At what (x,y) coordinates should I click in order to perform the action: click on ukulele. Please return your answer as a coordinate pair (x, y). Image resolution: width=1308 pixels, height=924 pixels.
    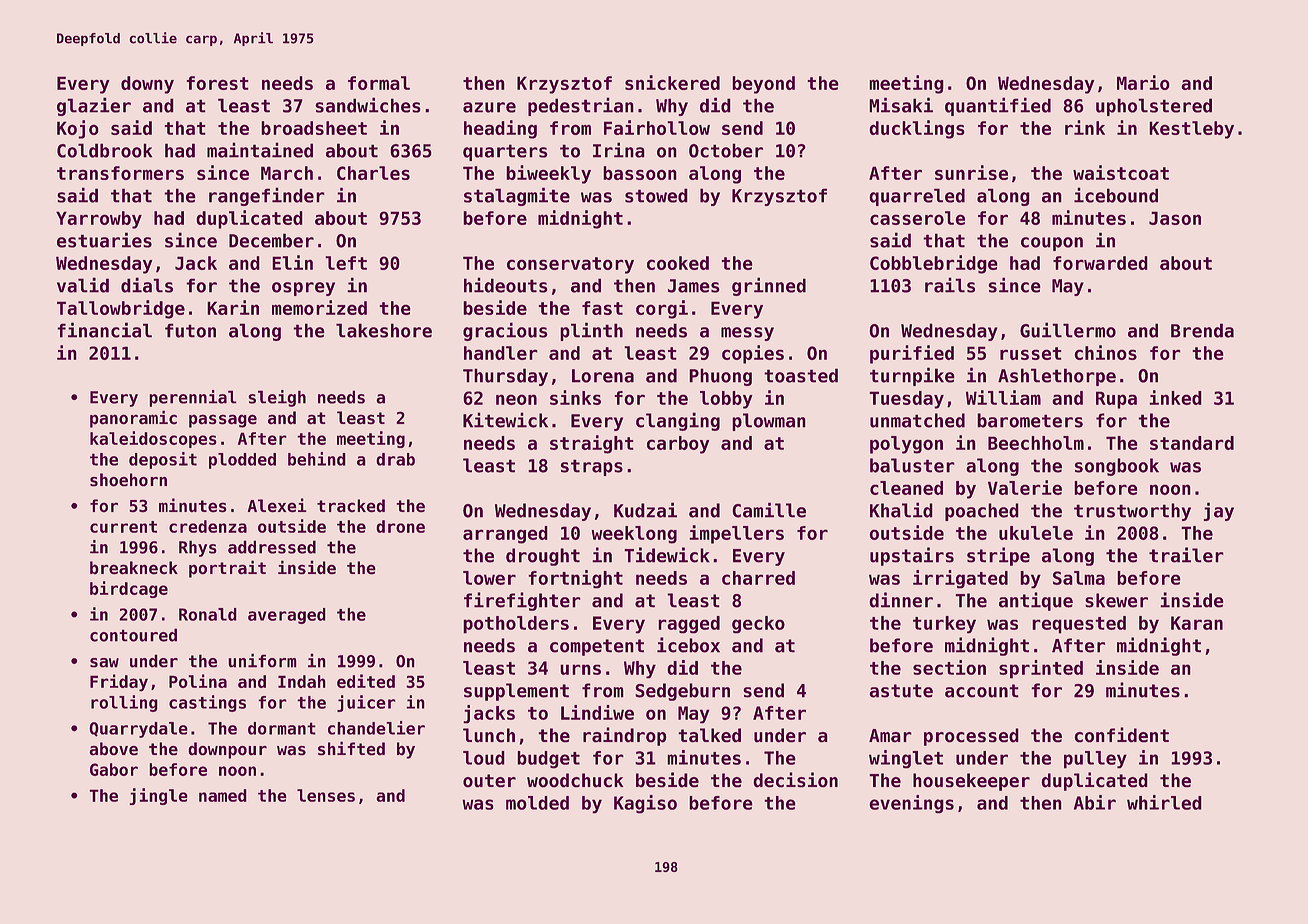
    Looking at the image, I should click on (1036, 533).
